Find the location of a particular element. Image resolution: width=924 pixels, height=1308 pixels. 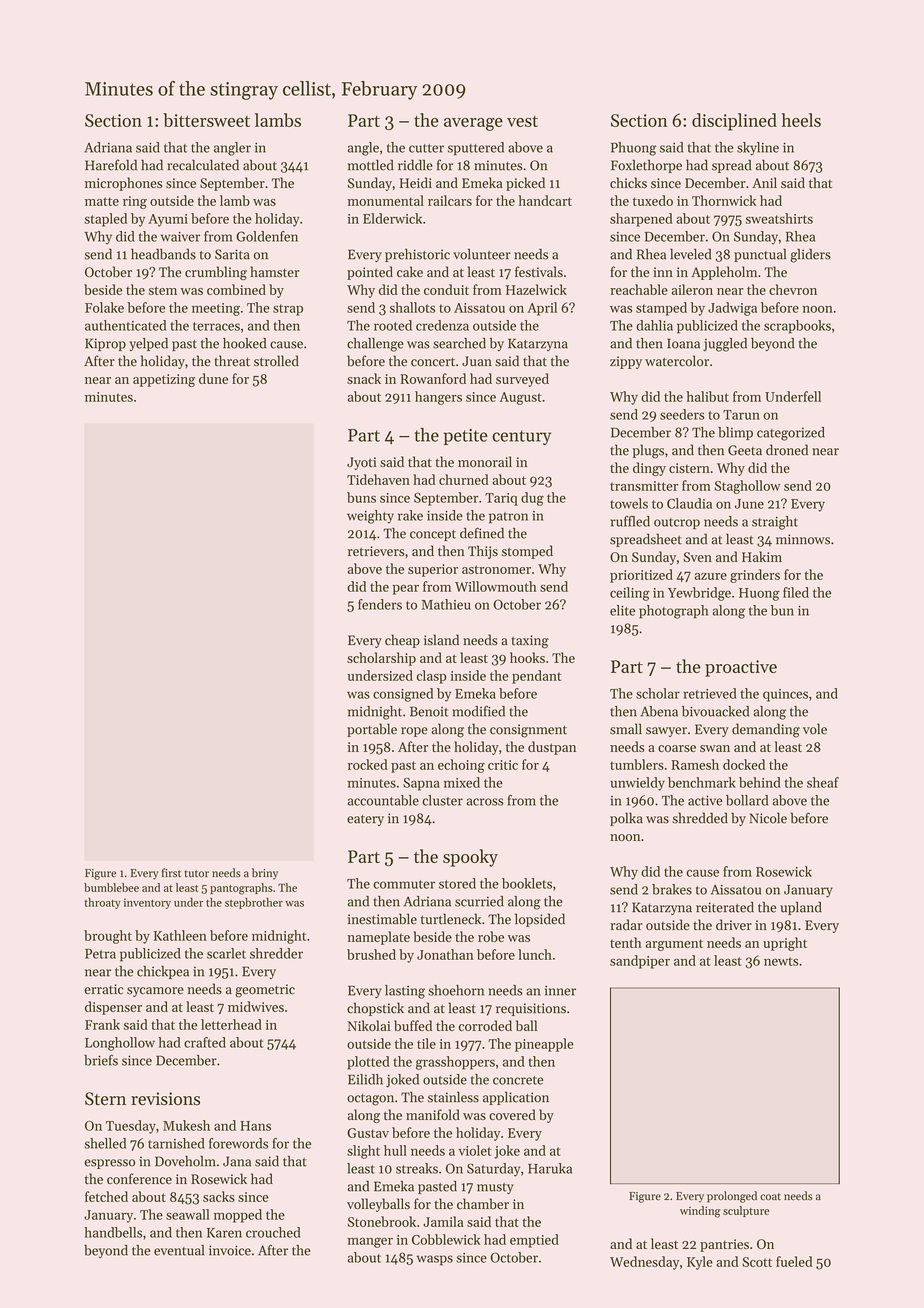

sheaf is located at coordinates (823, 782).
